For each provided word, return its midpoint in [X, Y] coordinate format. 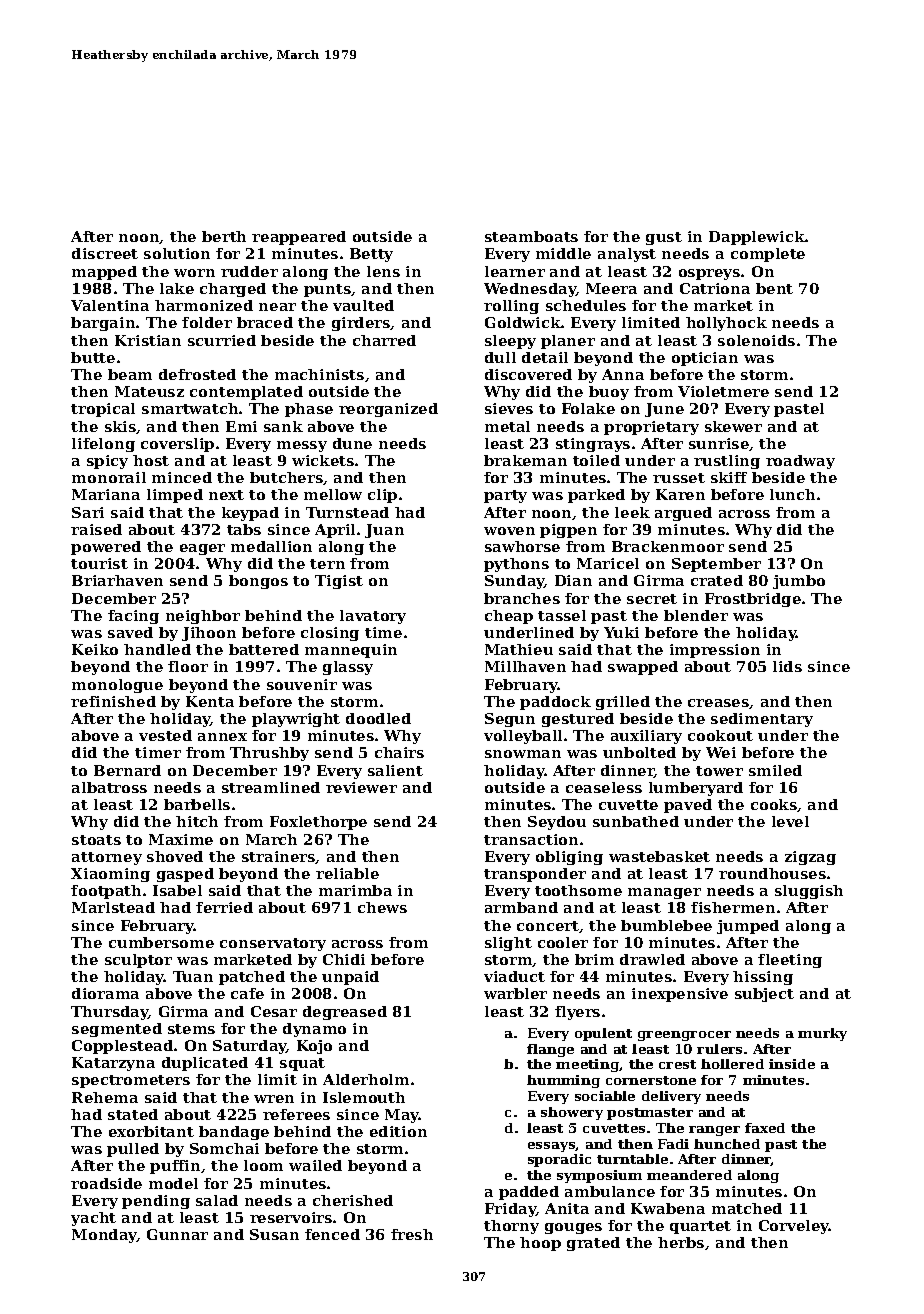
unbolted [639, 752]
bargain [103, 324]
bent [774, 288]
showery [572, 1113]
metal [507, 426]
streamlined [271, 787]
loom [263, 1165]
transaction [531, 839]
